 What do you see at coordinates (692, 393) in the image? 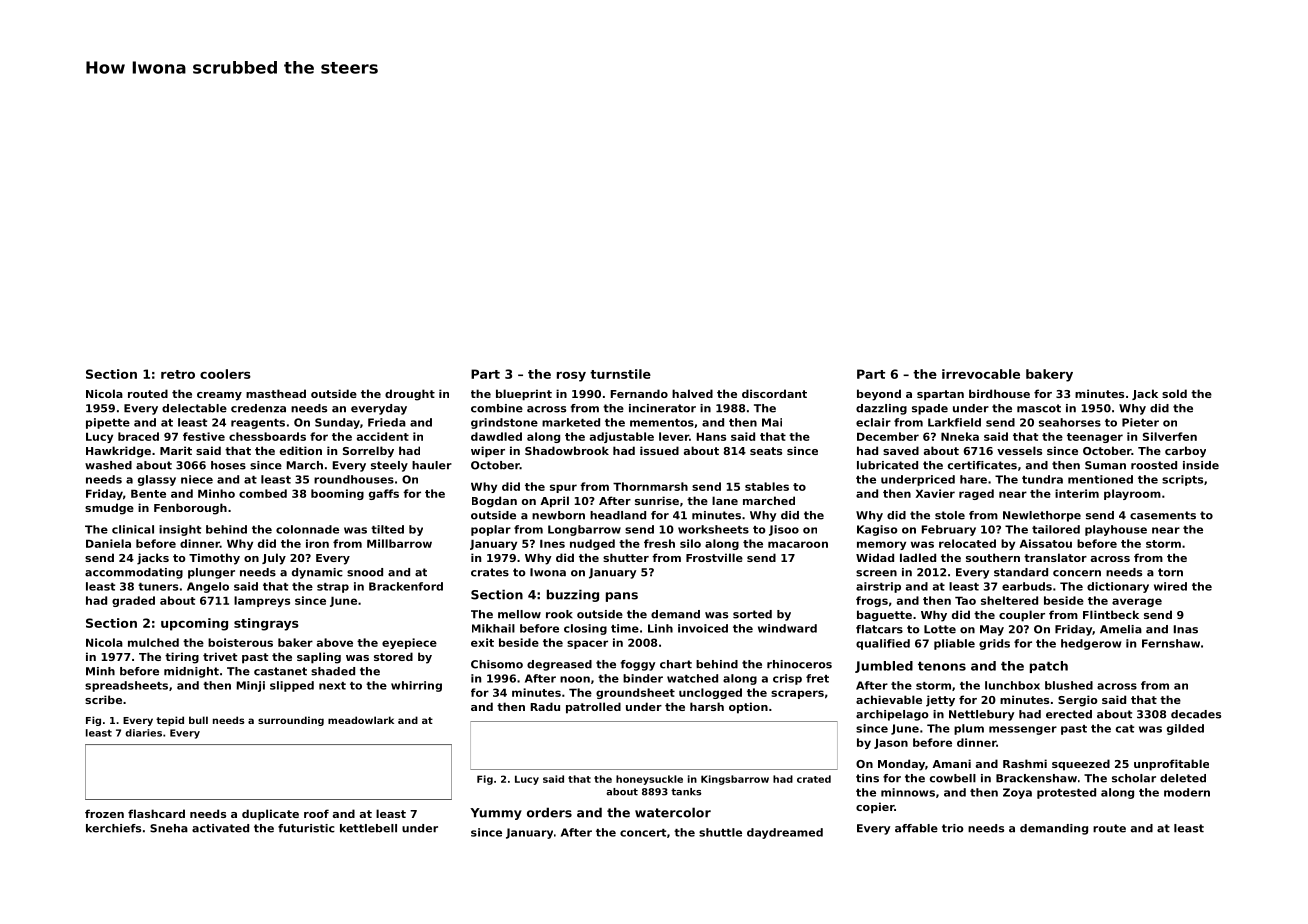
I see `halved` at bounding box center [692, 393].
